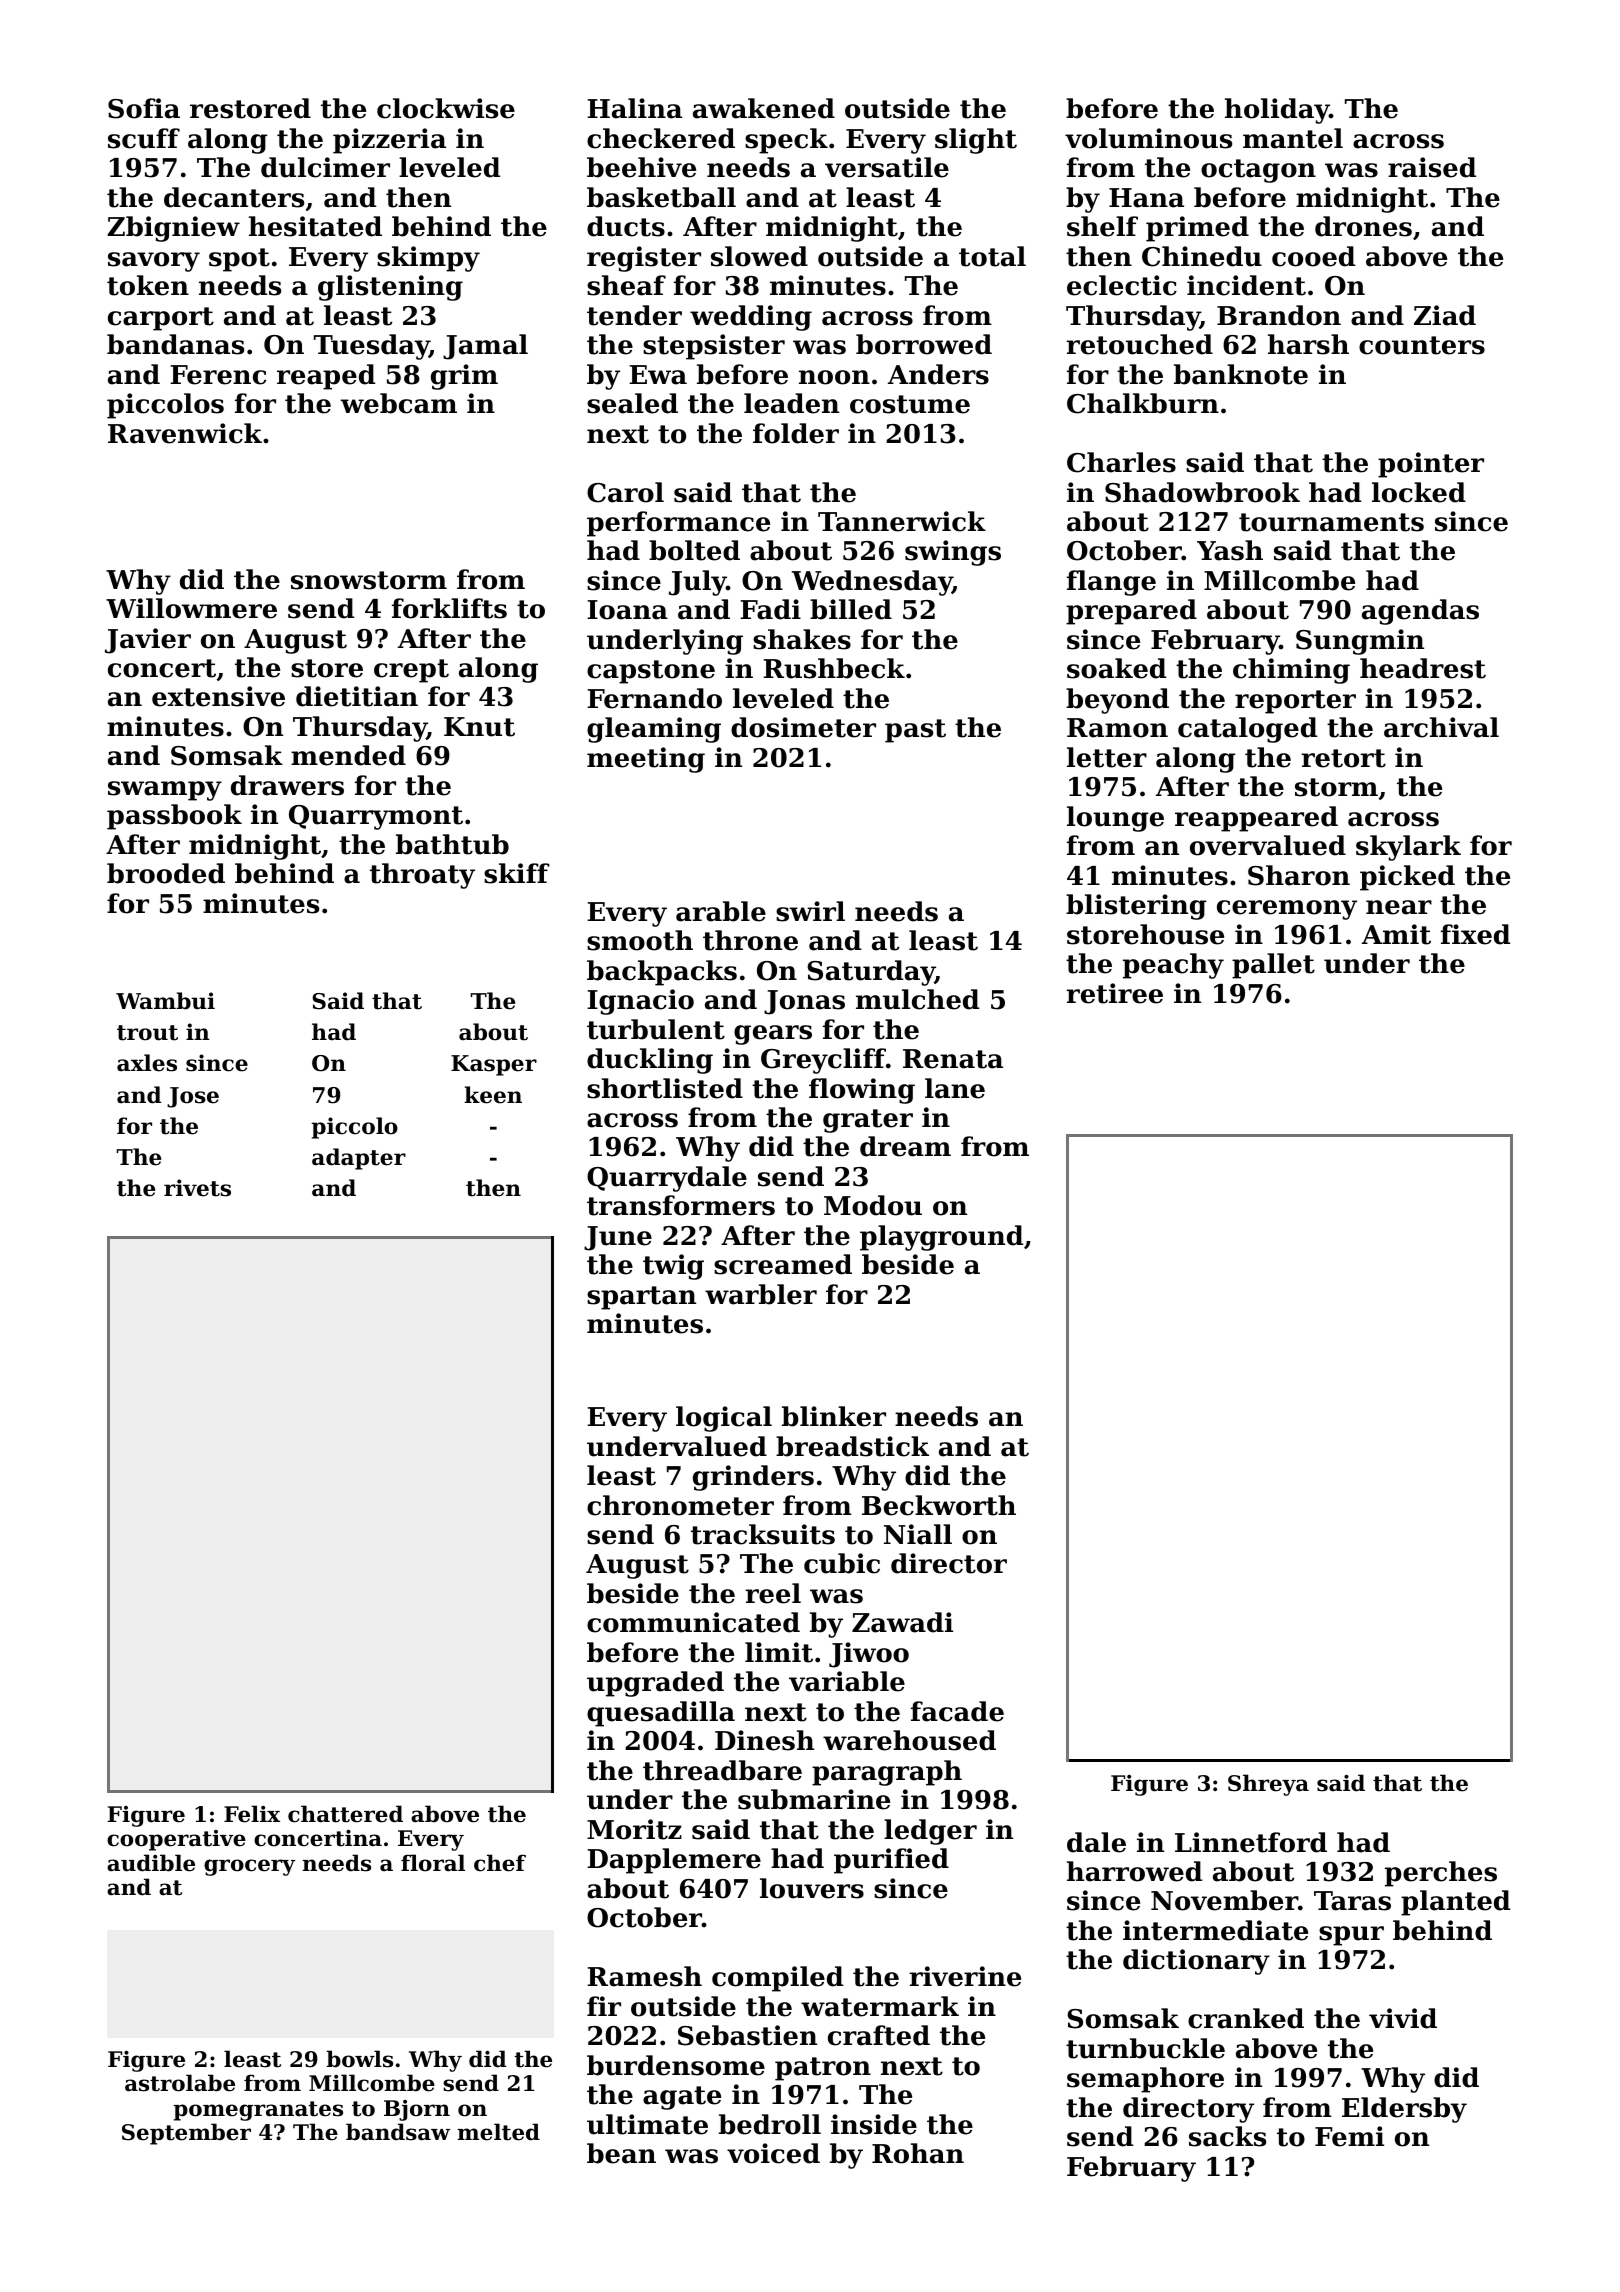 Image resolution: width=1620 pixels, height=2292 pixels. Describe the element at coordinates (764, 108) in the screenshot. I see `awakened` at that location.
